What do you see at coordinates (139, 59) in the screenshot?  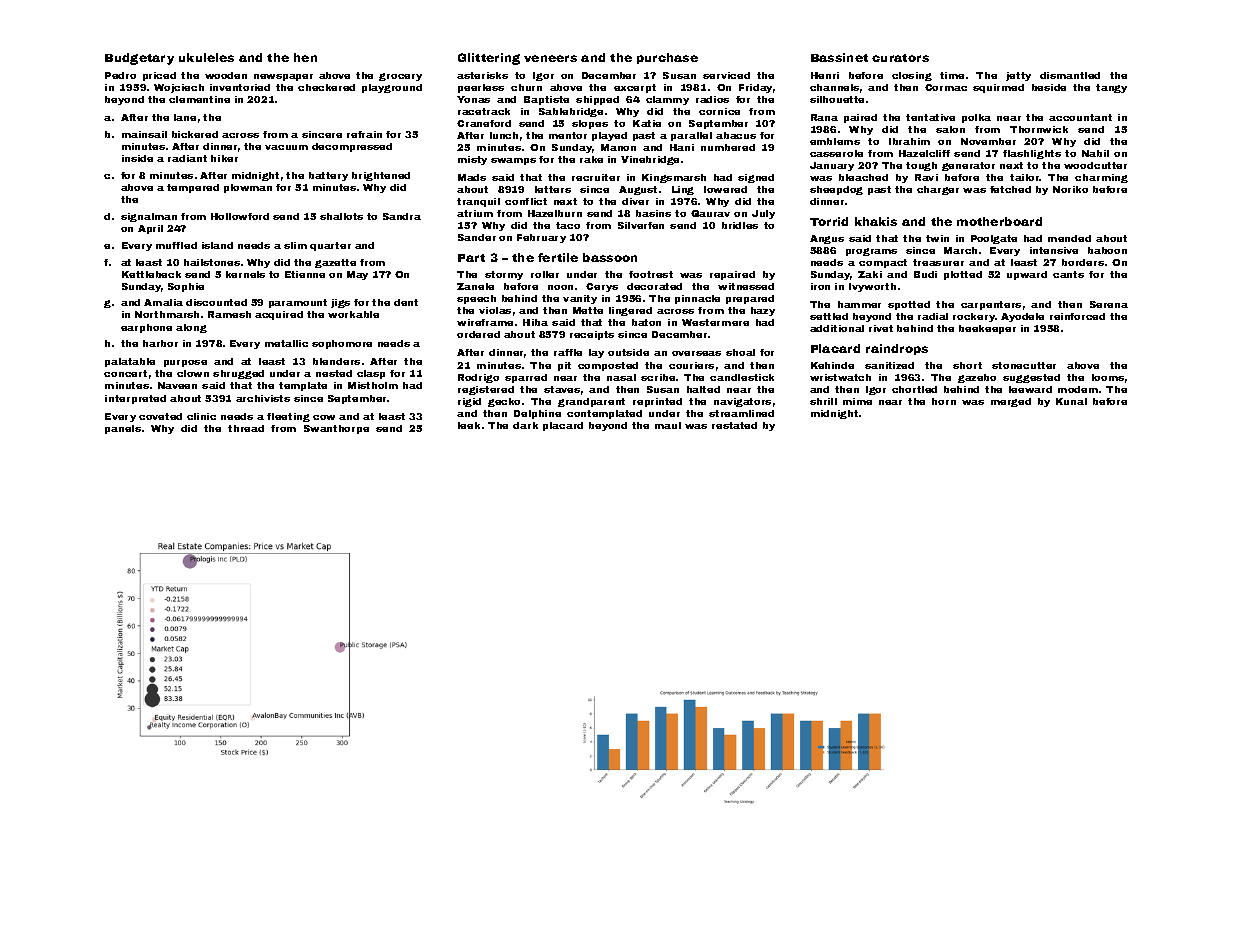 I see `Budgetary` at bounding box center [139, 59].
